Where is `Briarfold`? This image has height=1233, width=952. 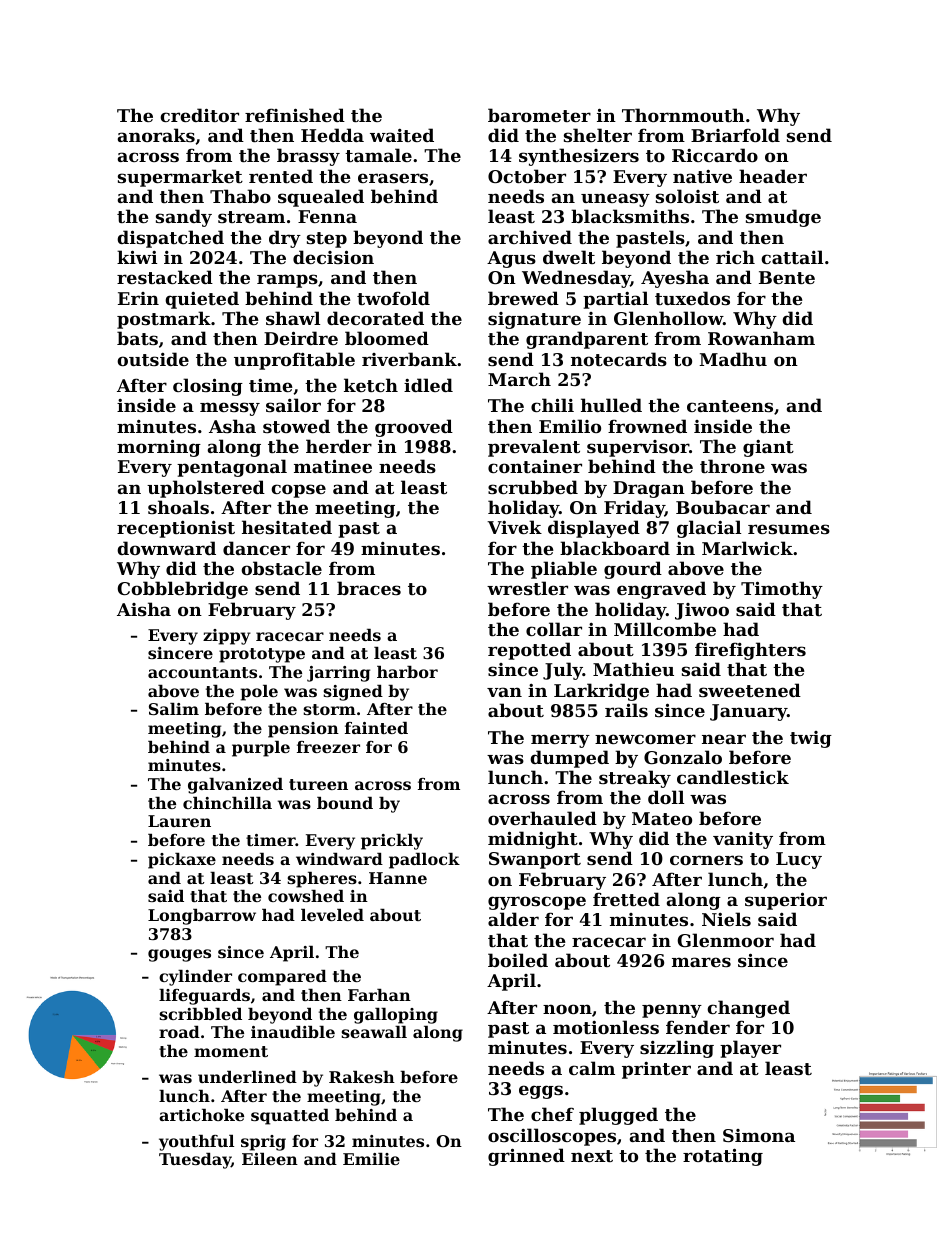
Briarfold is located at coordinates (735, 135).
